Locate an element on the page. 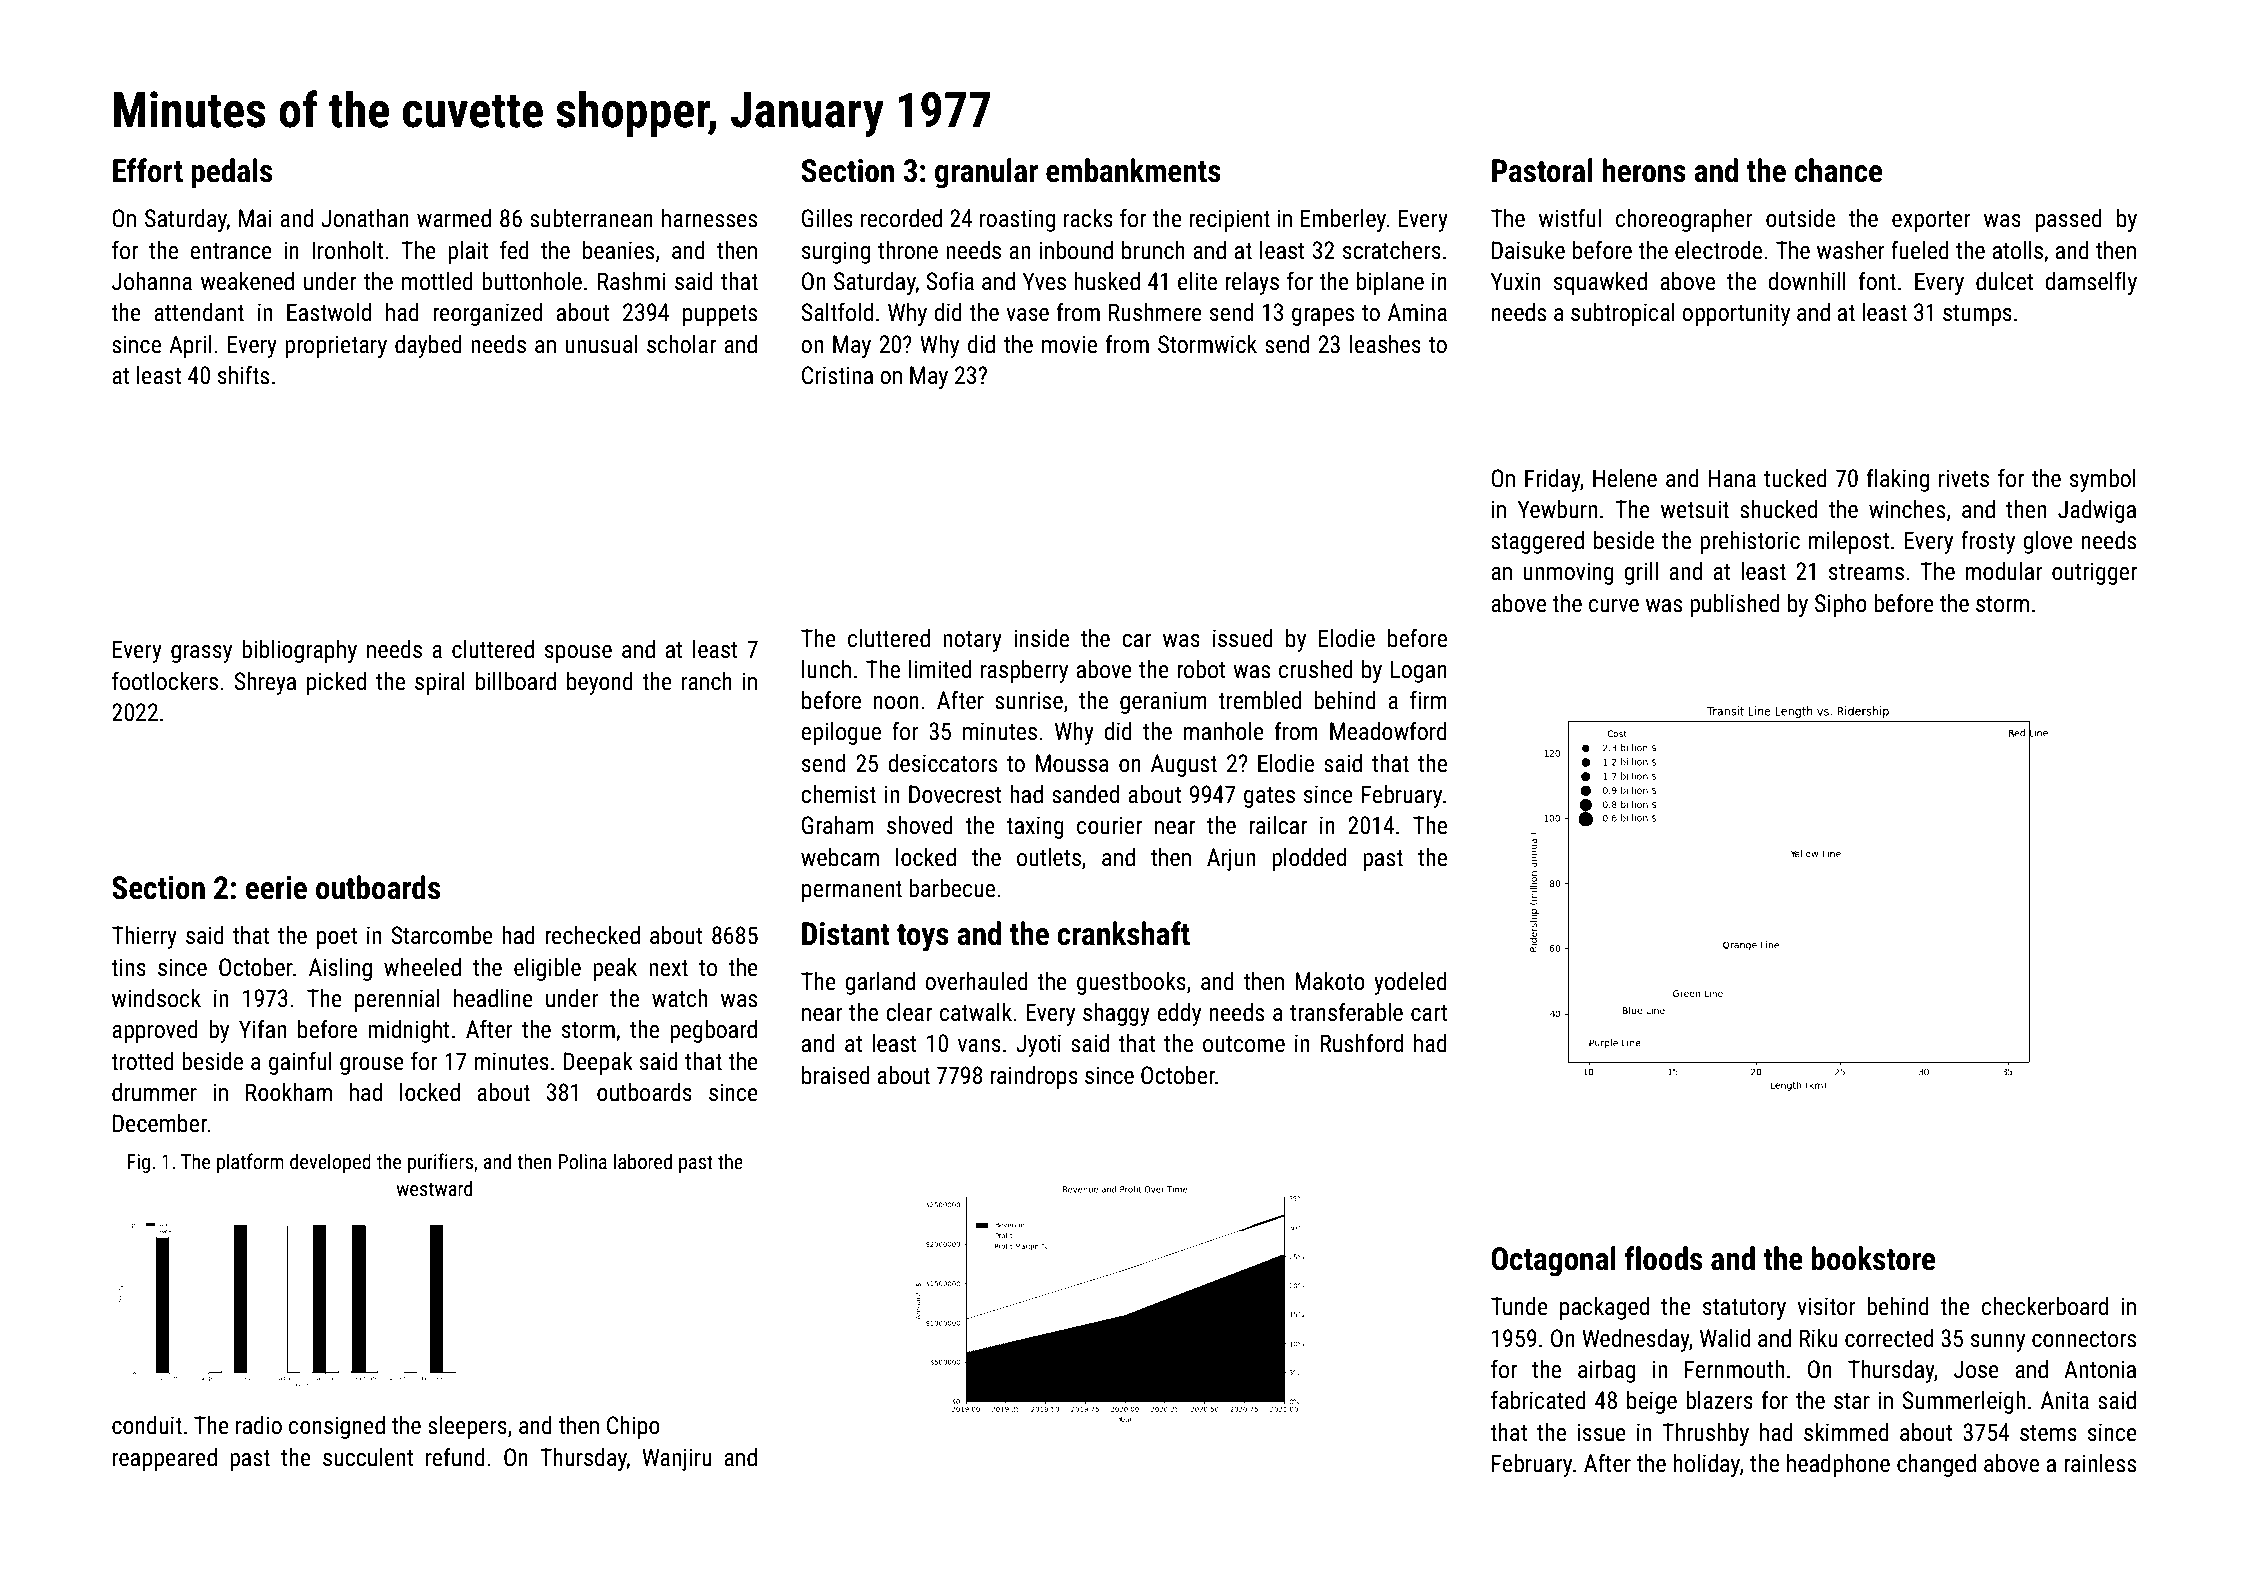 This page has height=1590, width=2249. notary is located at coordinates (972, 641).
